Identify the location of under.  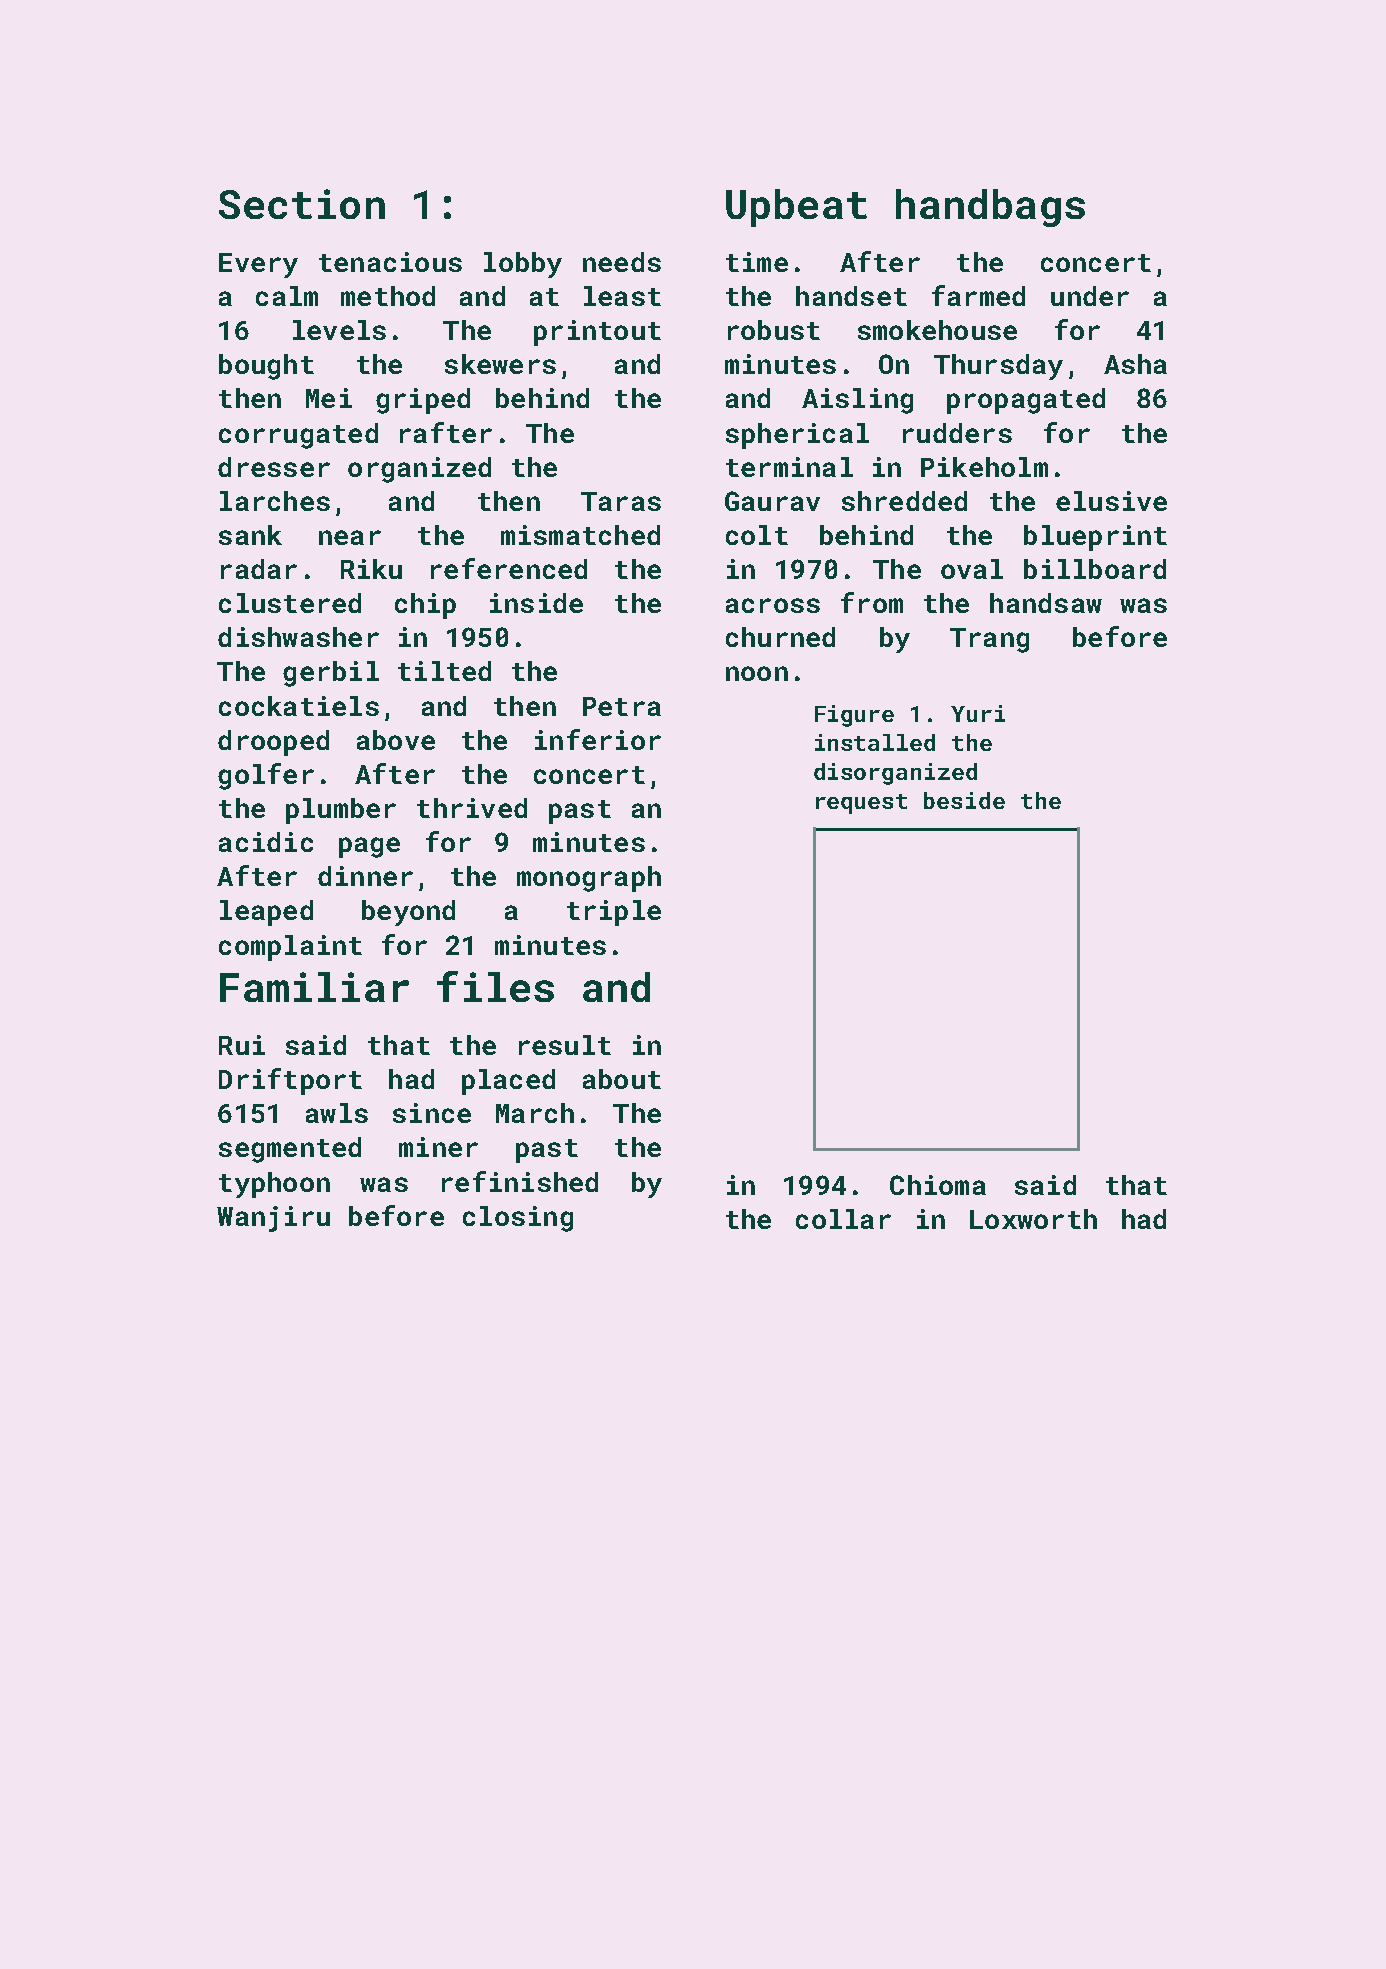
(1090, 296).
